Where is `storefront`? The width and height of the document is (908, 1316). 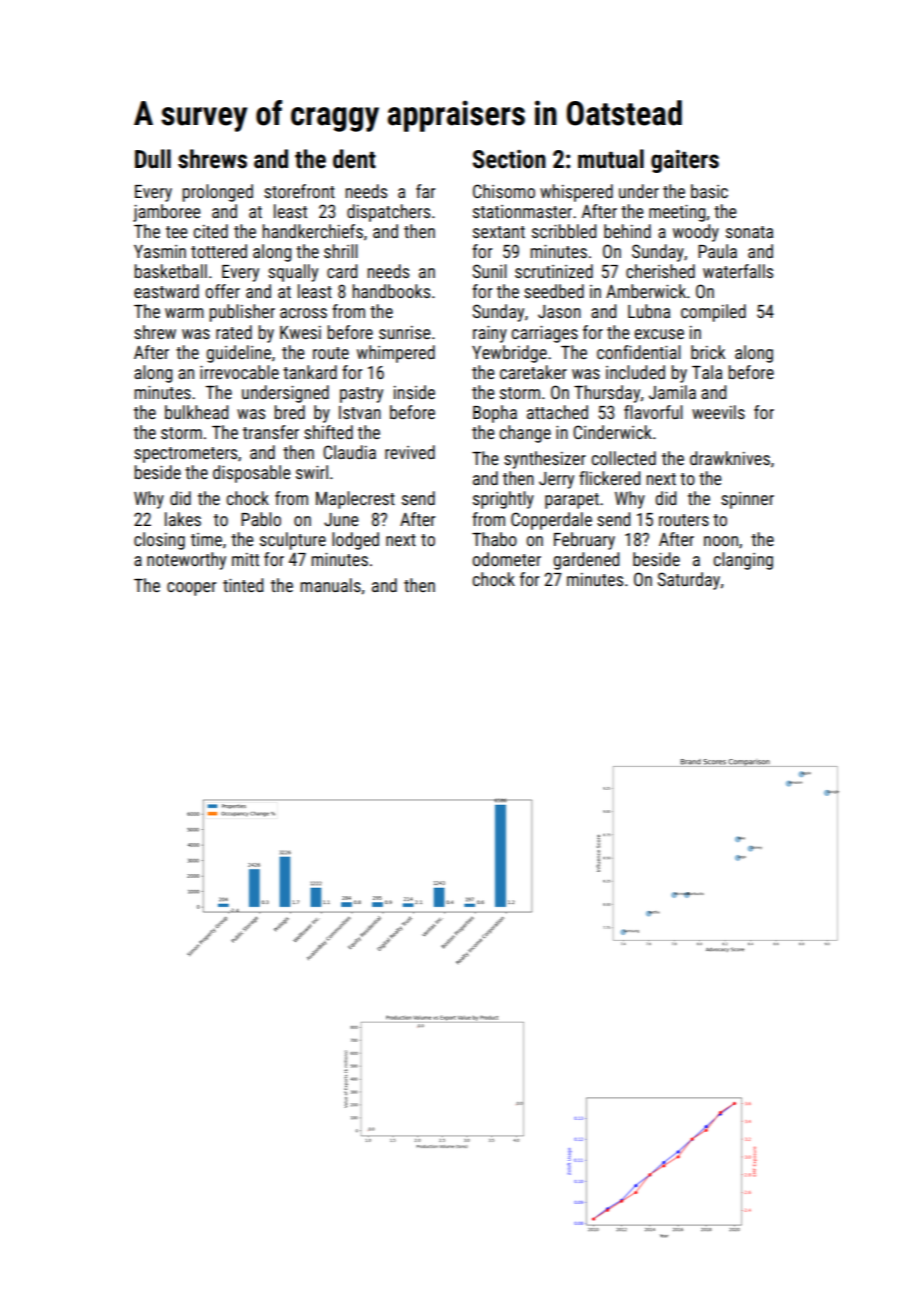 storefront is located at coordinates (299, 191).
